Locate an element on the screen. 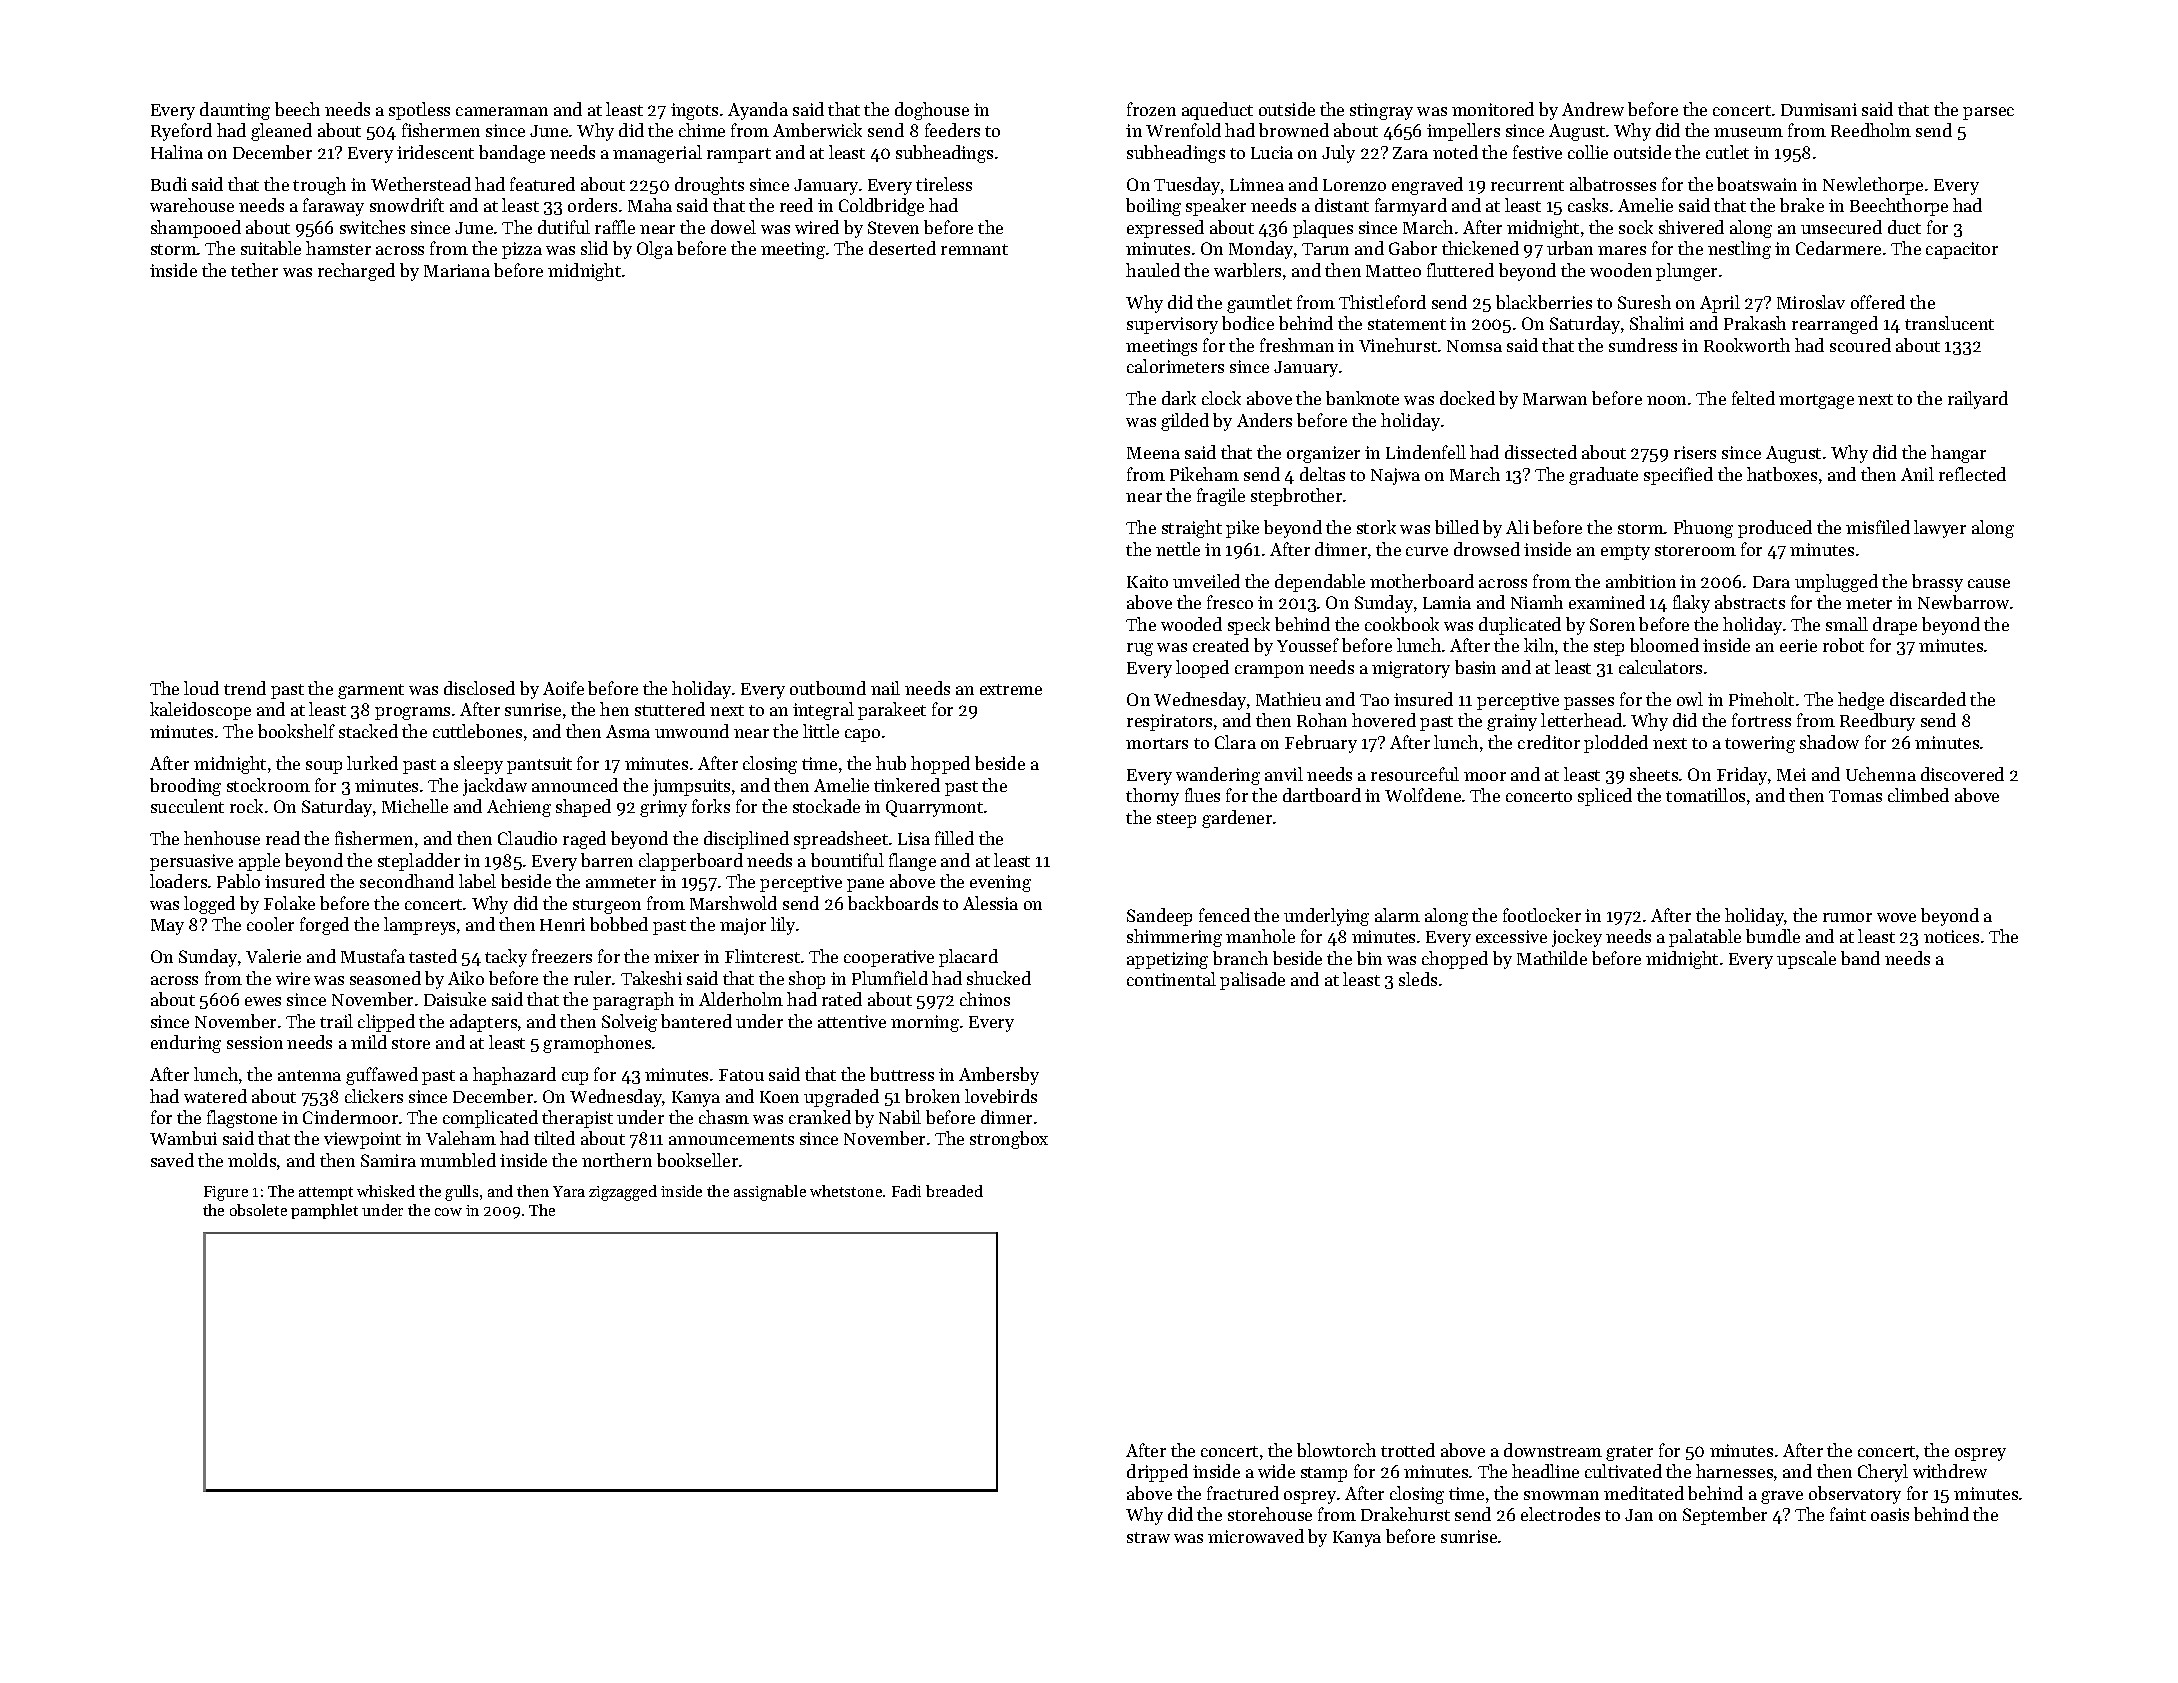 This screenshot has height=1683, width=2178. Aoife is located at coordinates (563, 688).
